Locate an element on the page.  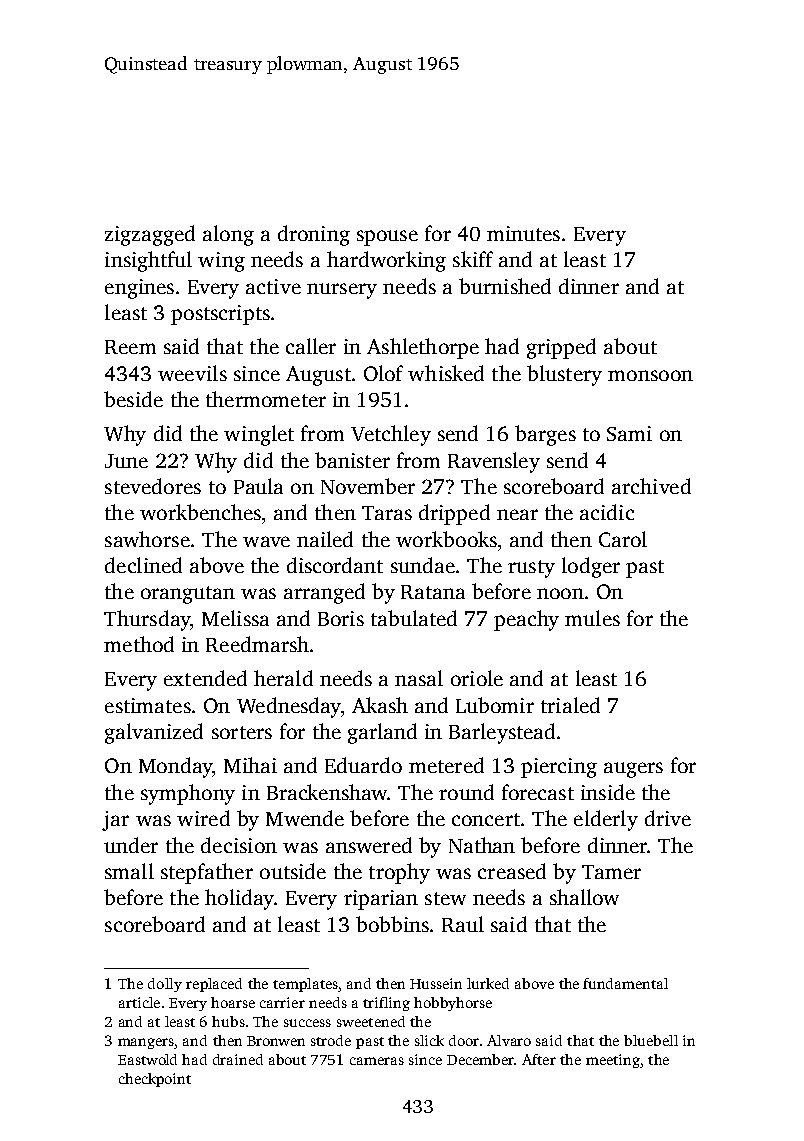
trialed is located at coordinates (570, 705).
